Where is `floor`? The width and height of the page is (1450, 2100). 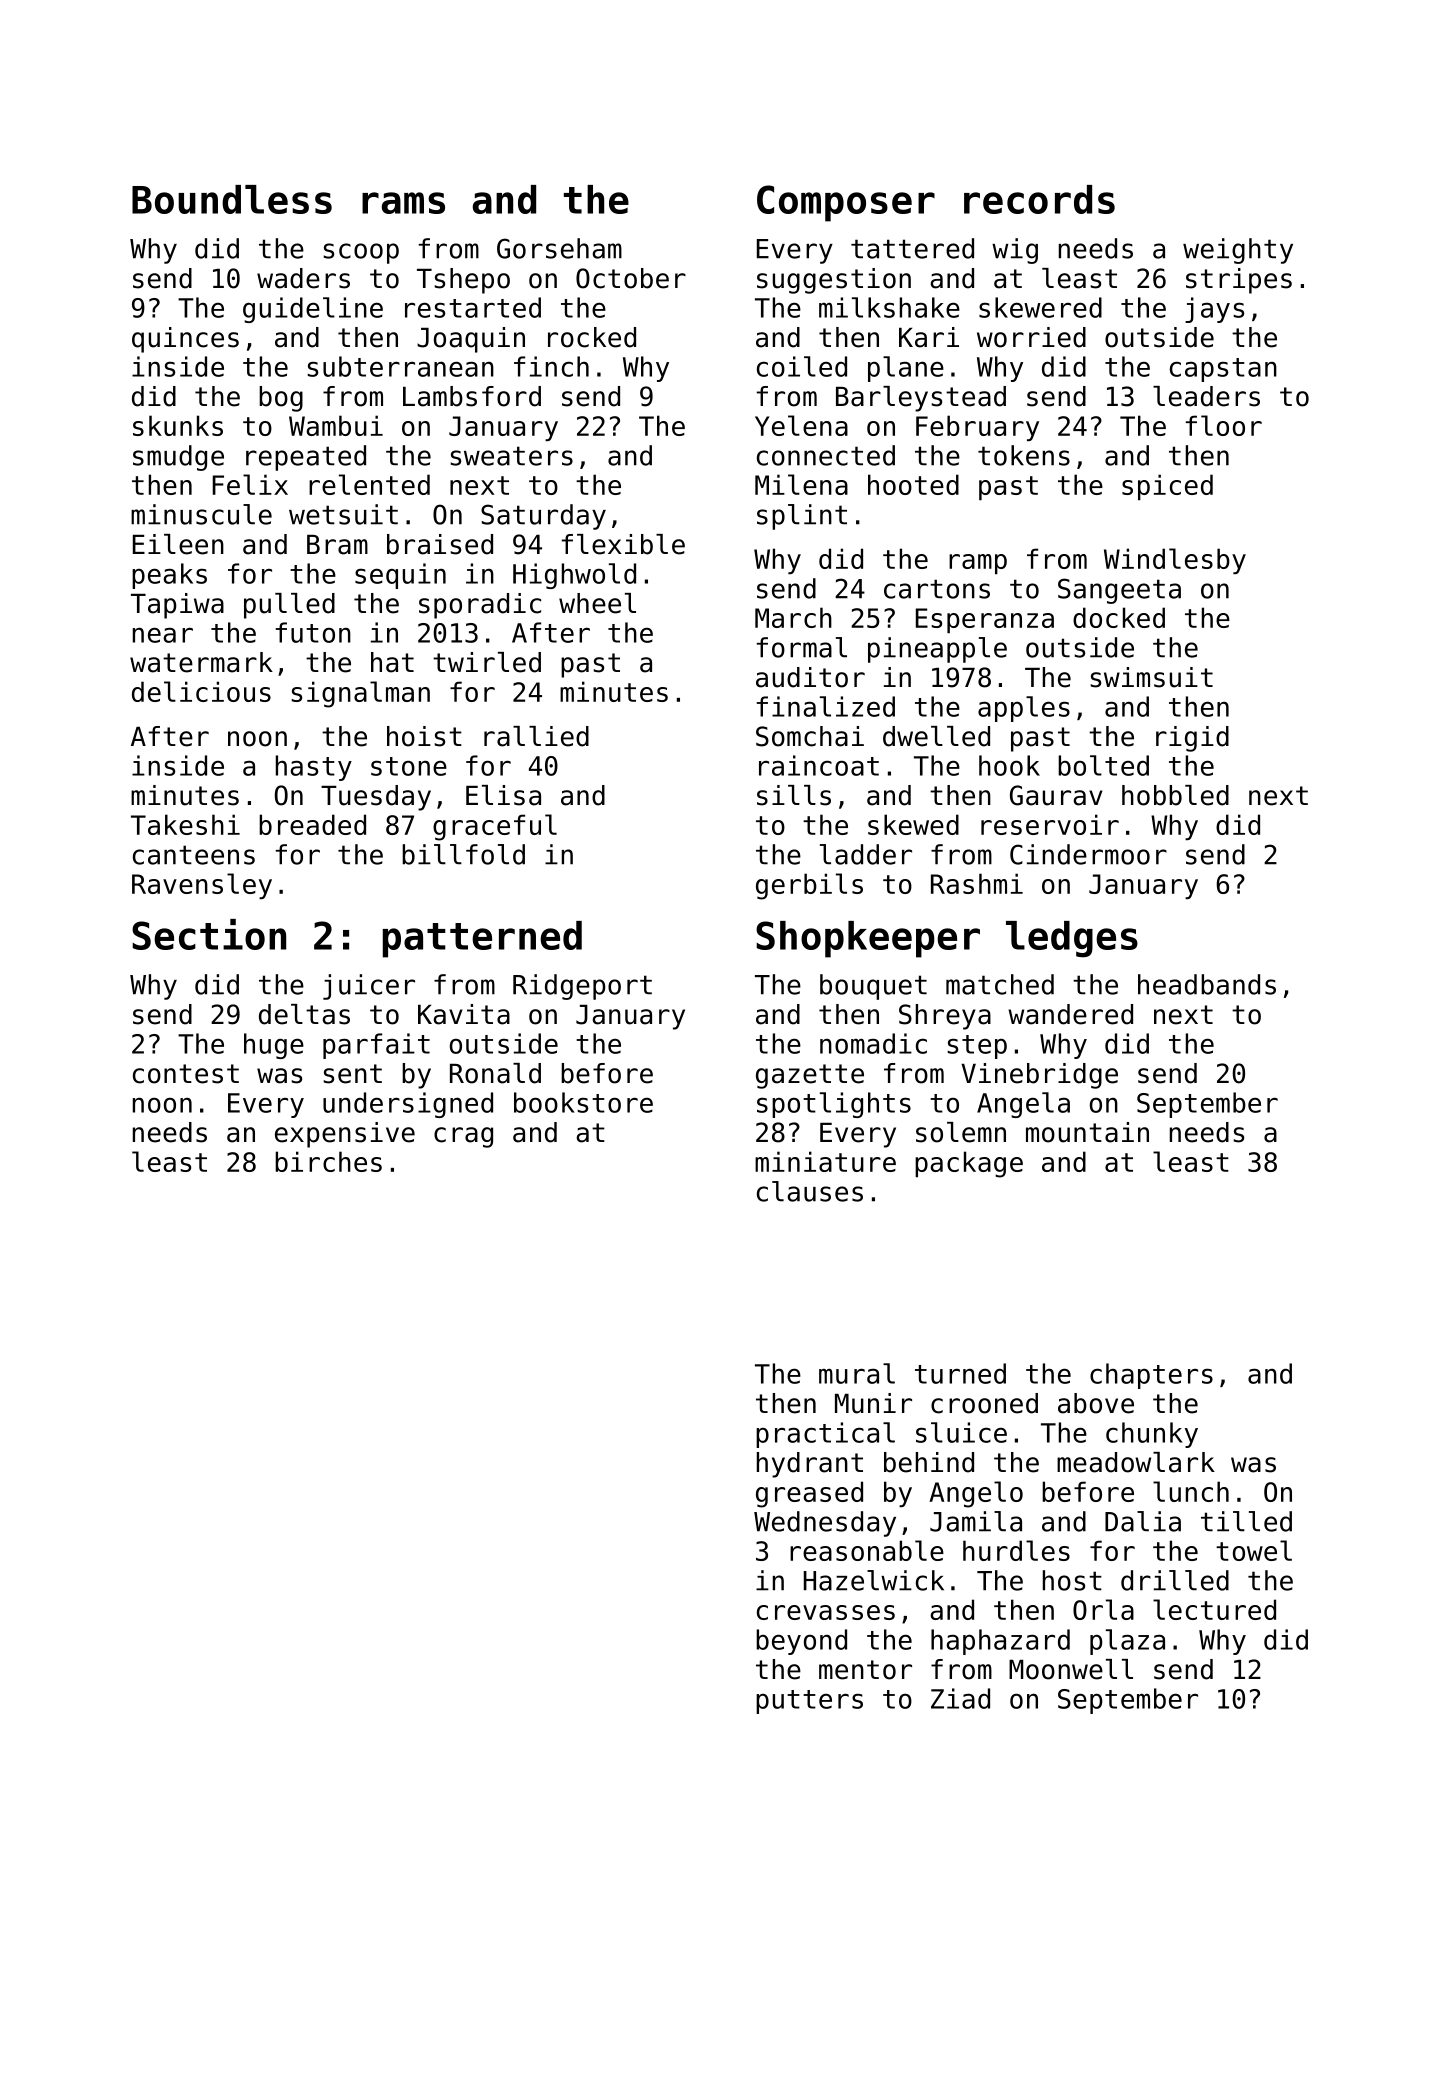 floor is located at coordinates (1224, 425).
